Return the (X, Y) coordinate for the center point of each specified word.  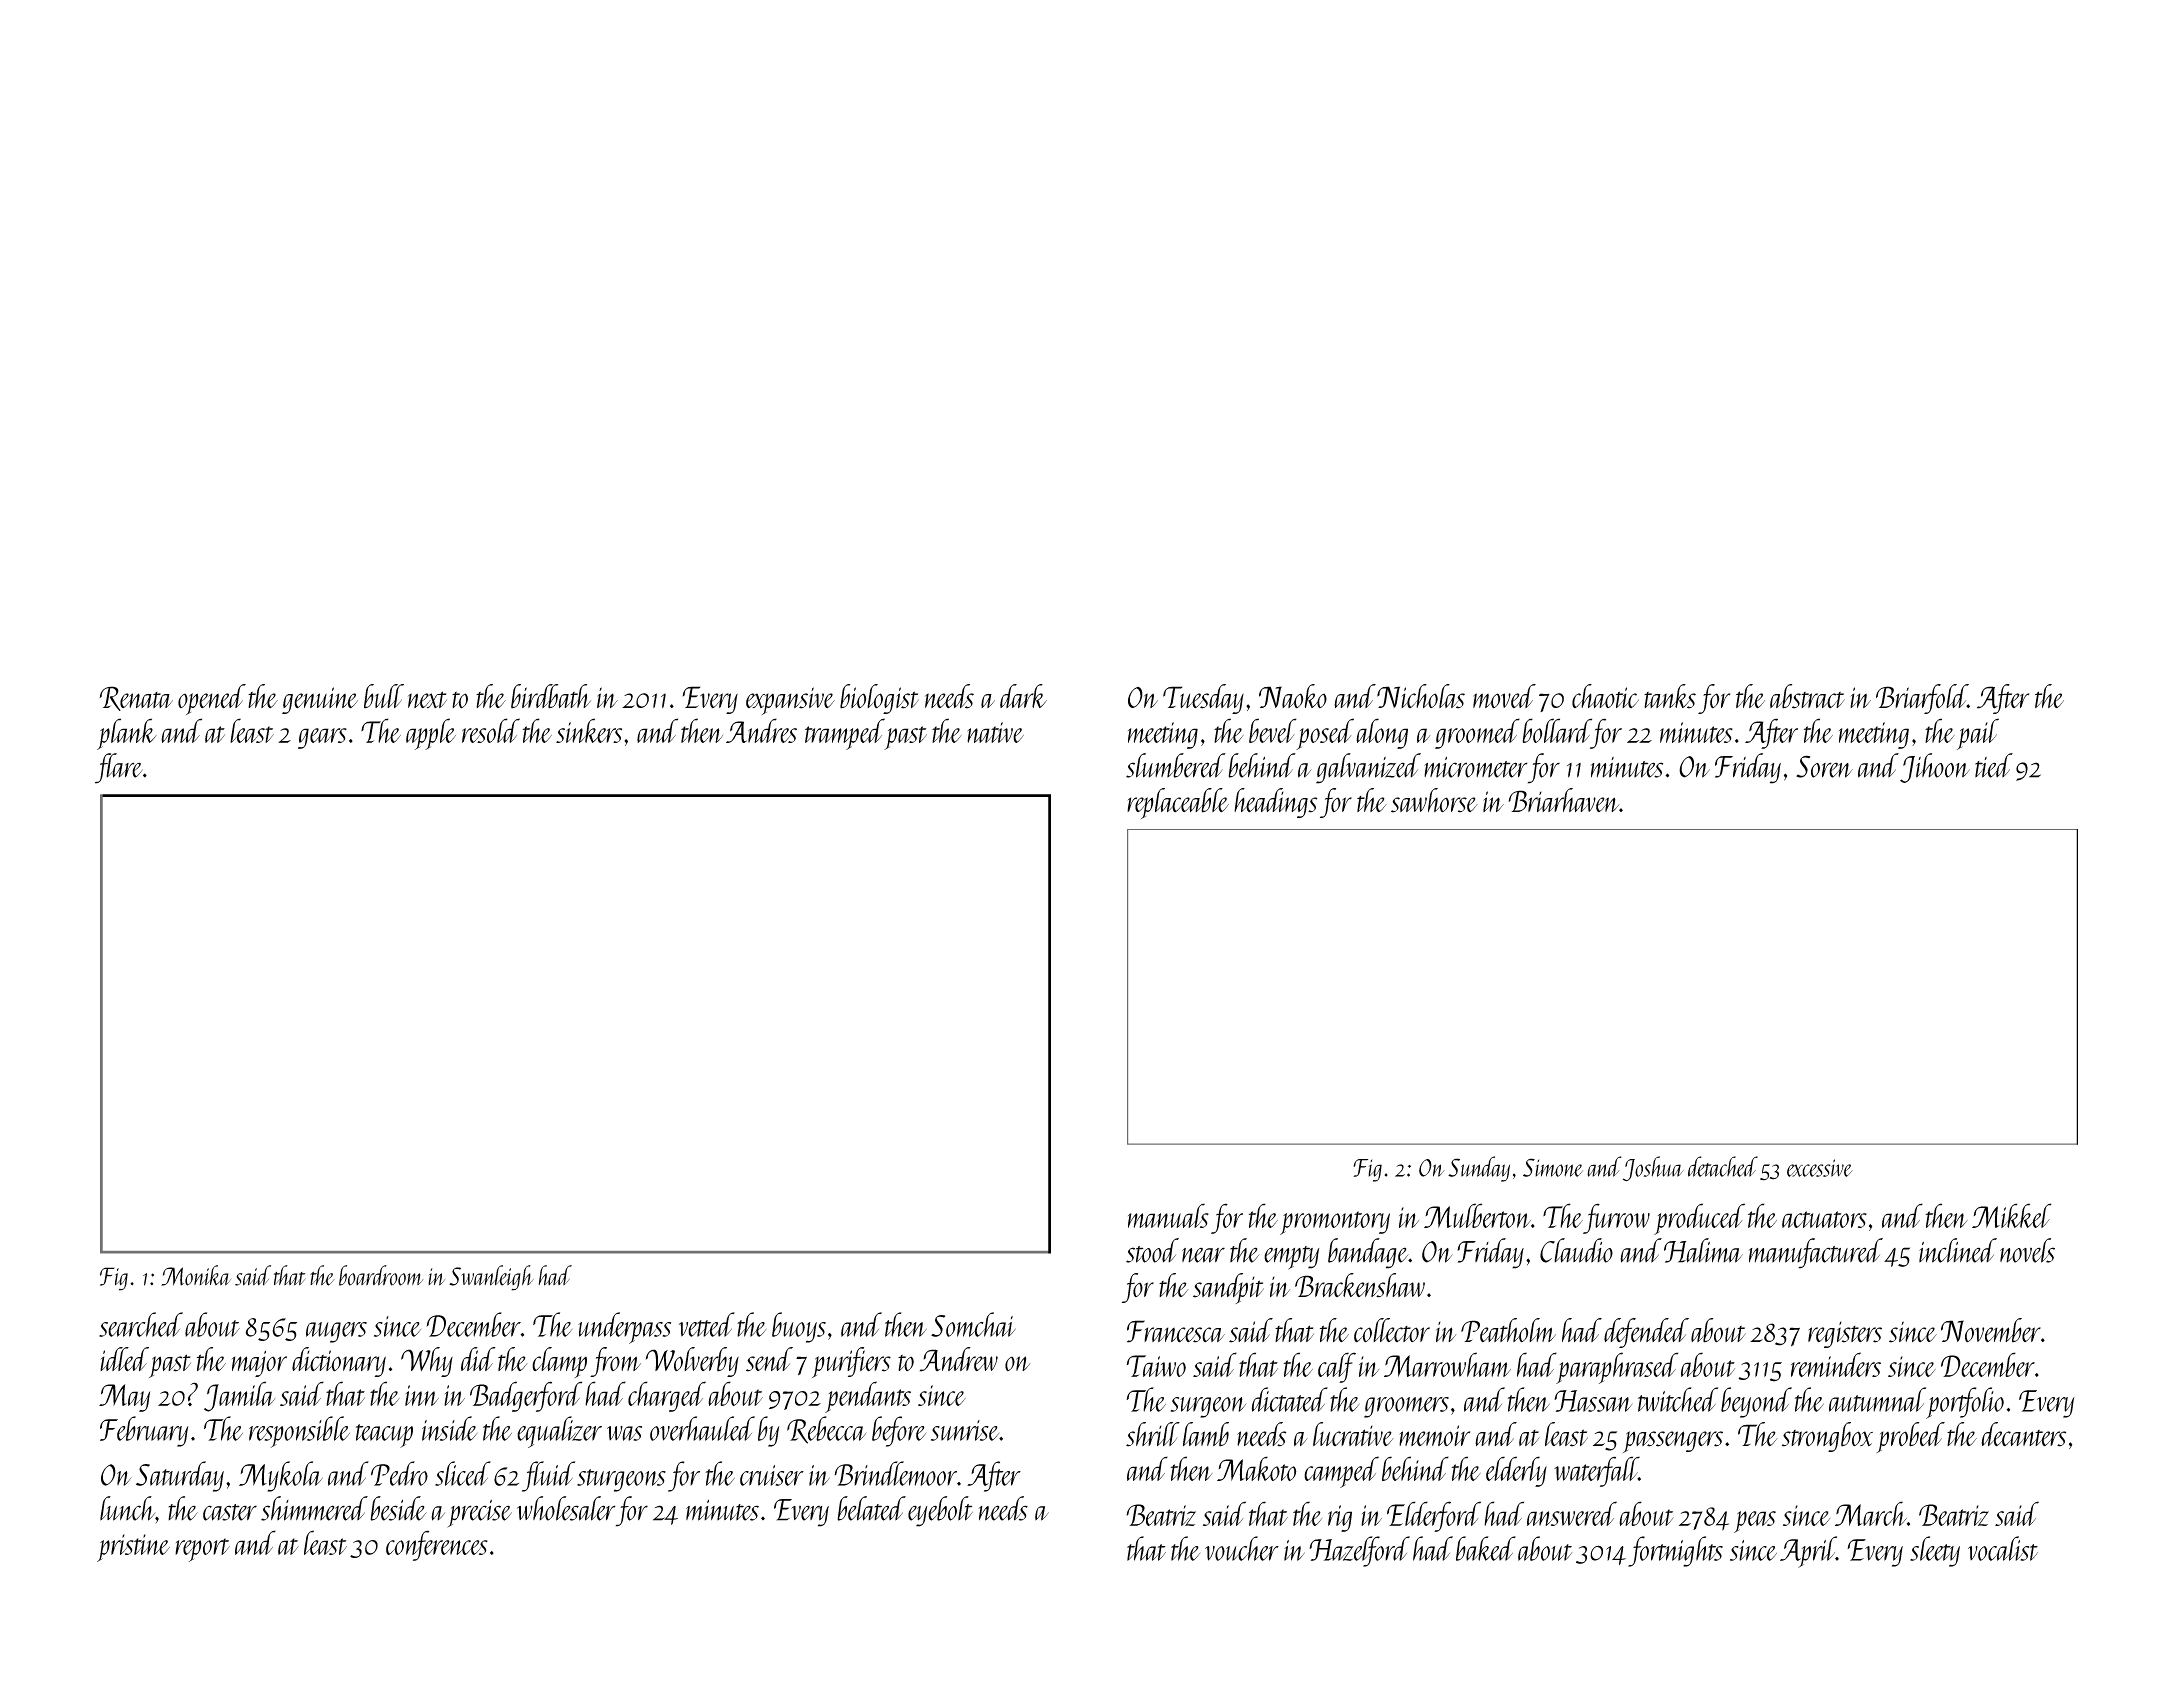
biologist (879, 699)
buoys (799, 1327)
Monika (196, 1275)
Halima (1703, 1250)
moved (1504, 696)
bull (384, 696)
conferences (437, 1545)
